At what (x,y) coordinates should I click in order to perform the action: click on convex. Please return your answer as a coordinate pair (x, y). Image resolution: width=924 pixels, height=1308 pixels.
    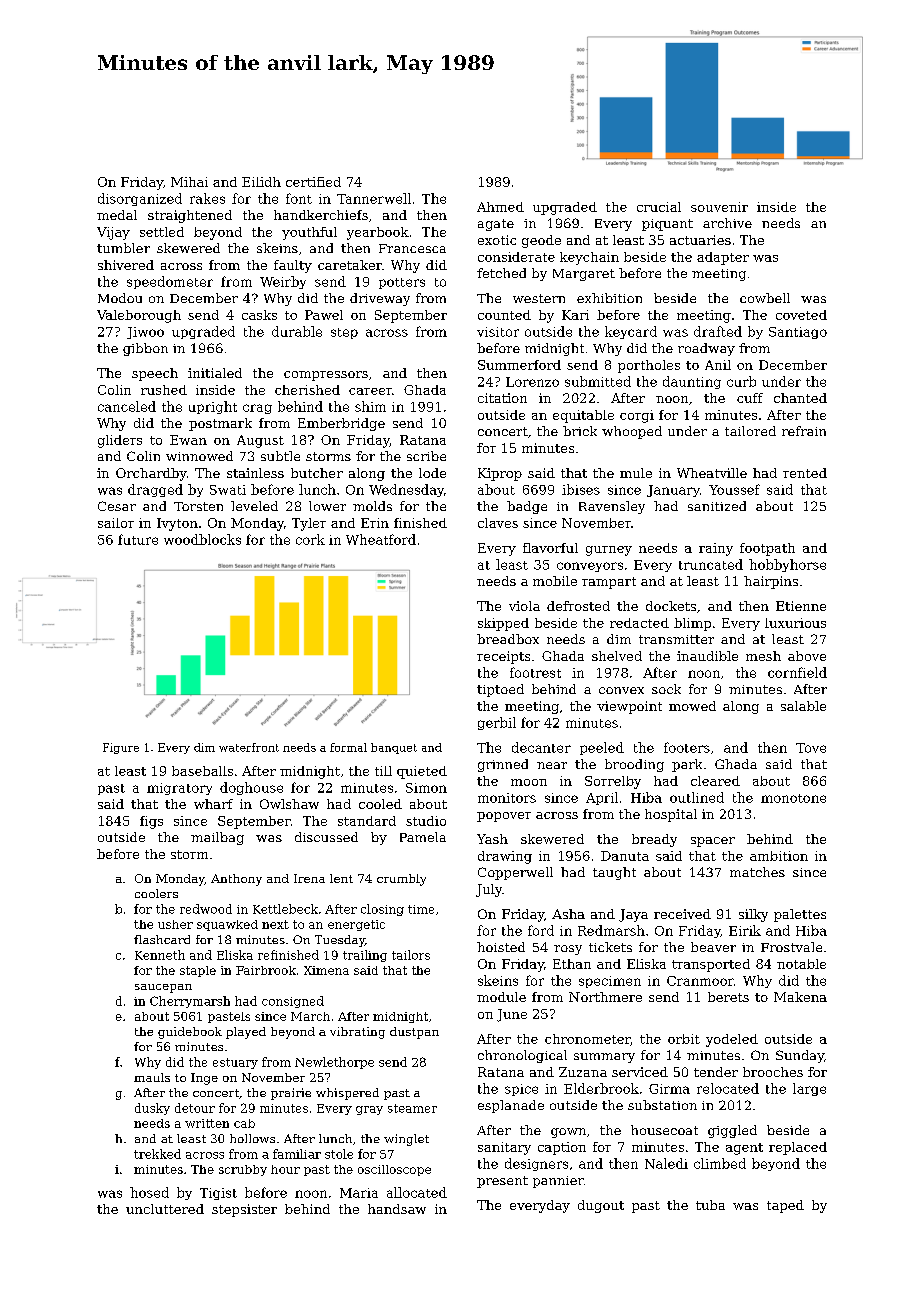
    Looking at the image, I should click on (621, 690).
